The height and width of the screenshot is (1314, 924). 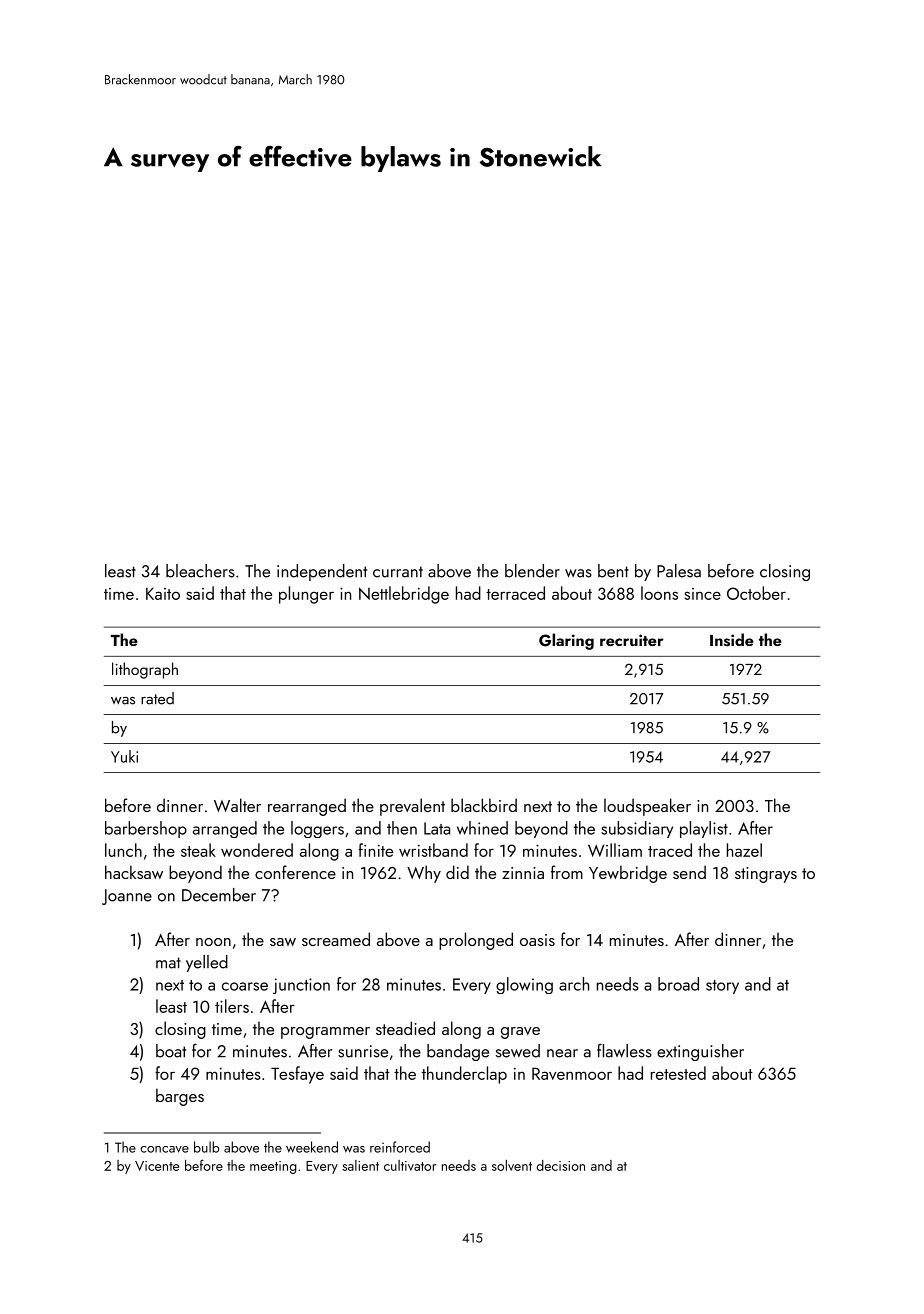 What do you see at coordinates (424, 874) in the screenshot?
I see `Why` at bounding box center [424, 874].
